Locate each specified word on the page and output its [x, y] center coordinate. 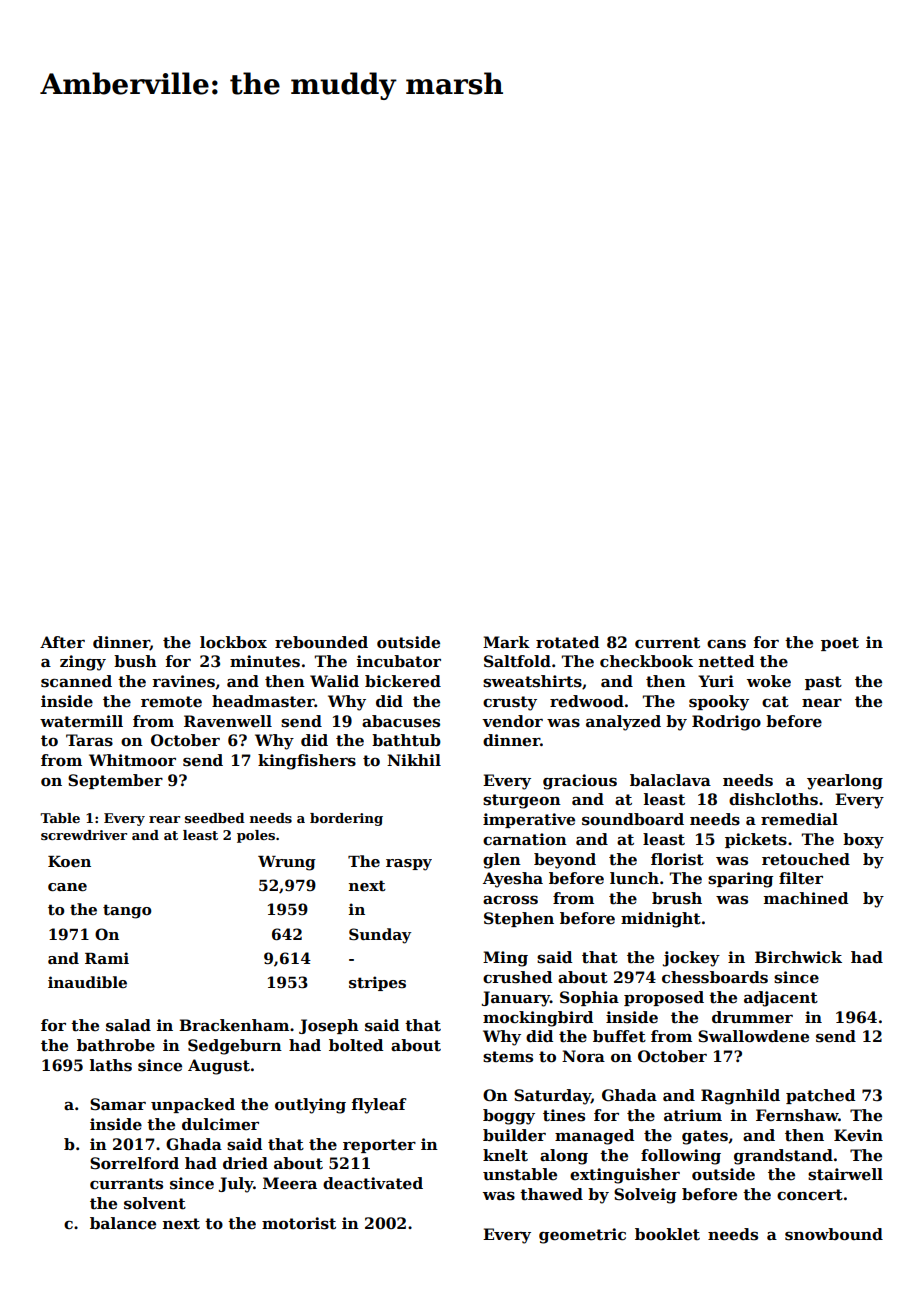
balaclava [670, 780]
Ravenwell [228, 721]
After [62, 642]
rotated [567, 642]
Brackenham [234, 1025]
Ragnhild [740, 1097]
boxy [863, 841]
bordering [346, 819]
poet [840, 644]
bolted [356, 1045]
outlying [310, 1106]
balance [123, 1223]
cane [67, 887]
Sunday [380, 936]
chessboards [715, 977]
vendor [512, 721]
